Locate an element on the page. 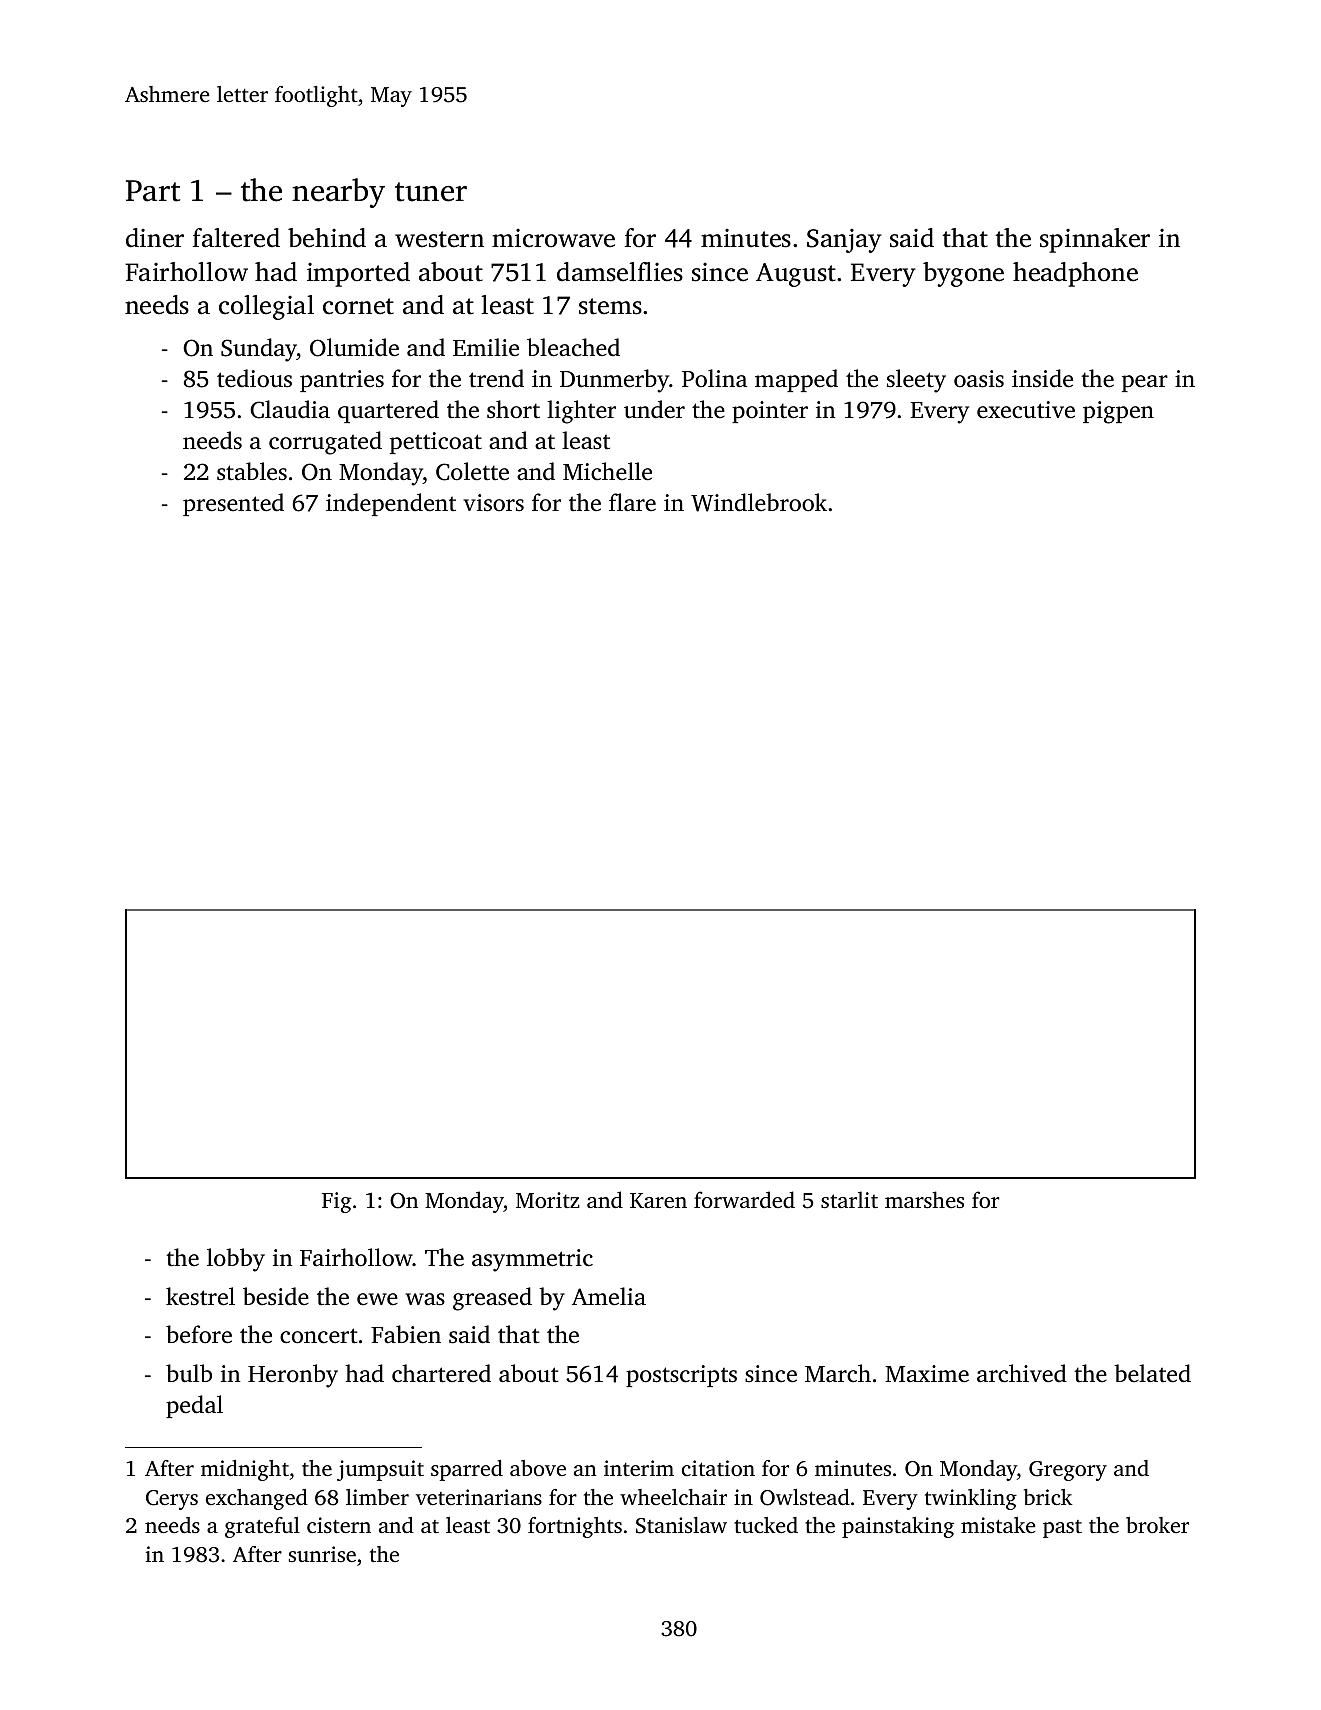 This image has height=1710, width=1321. pigpen is located at coordinates (1118, 412).
